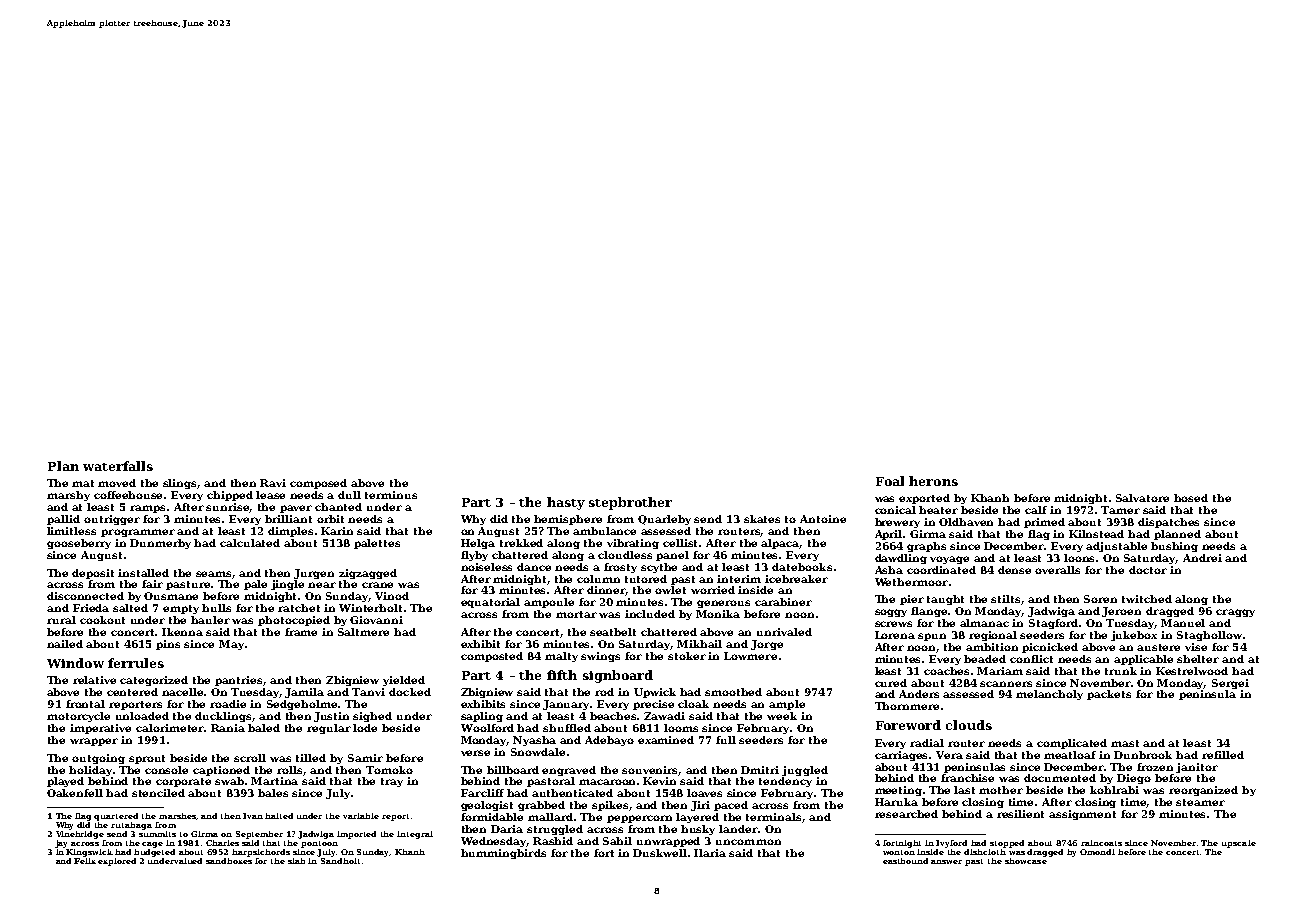 The height and width of the document is (924, 1308). Describe the element at coordinates (1168, 523) in the document. I see `dispatches` at that location.
